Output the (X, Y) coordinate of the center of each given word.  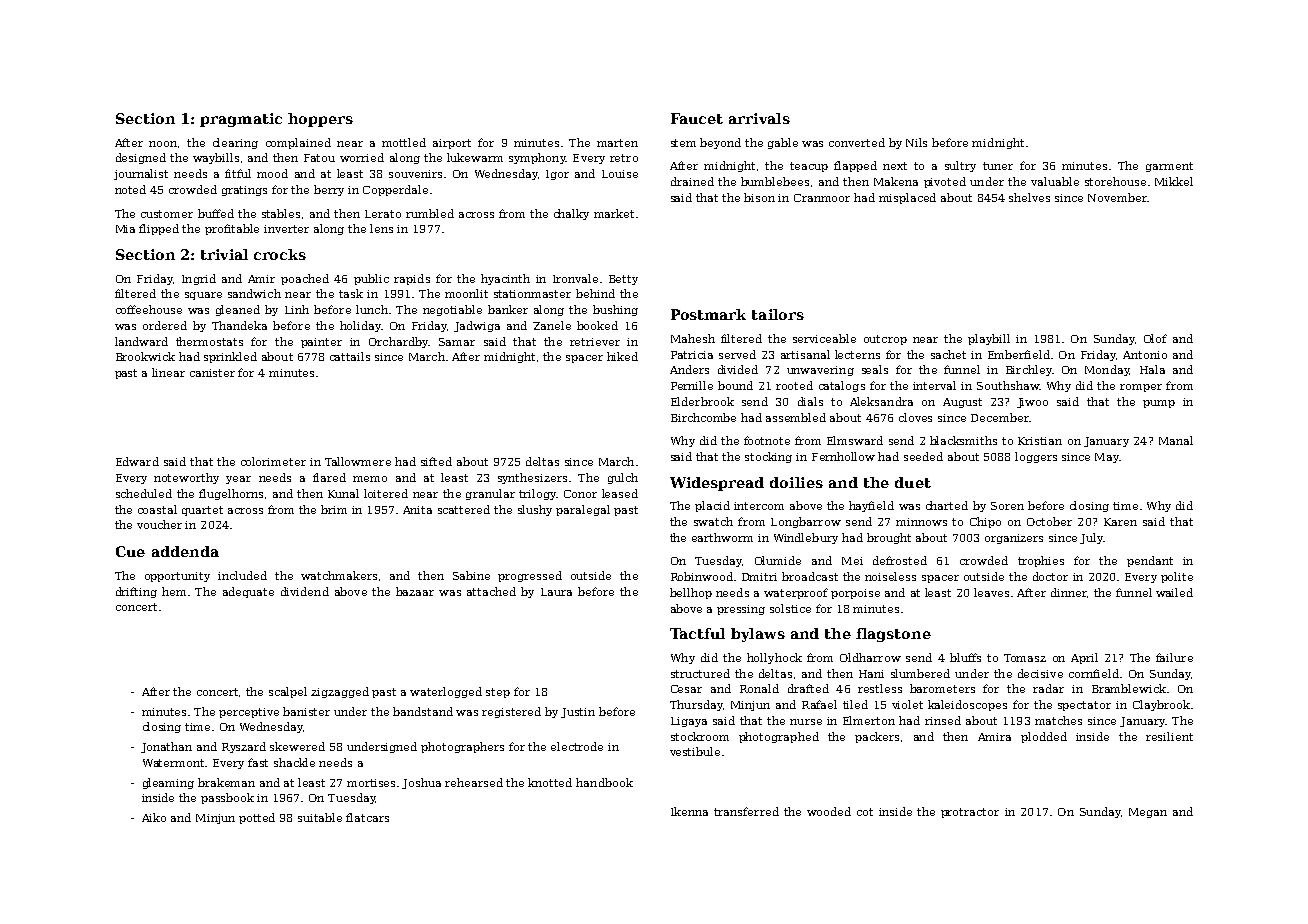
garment (1169, 167)
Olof (1155, 338)
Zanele (552, 325)
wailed (1174, 592)
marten (617, 143)
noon (163, 144)
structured (700, 673)
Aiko (154, 817)
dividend (305, 591)
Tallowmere (358, 461)
